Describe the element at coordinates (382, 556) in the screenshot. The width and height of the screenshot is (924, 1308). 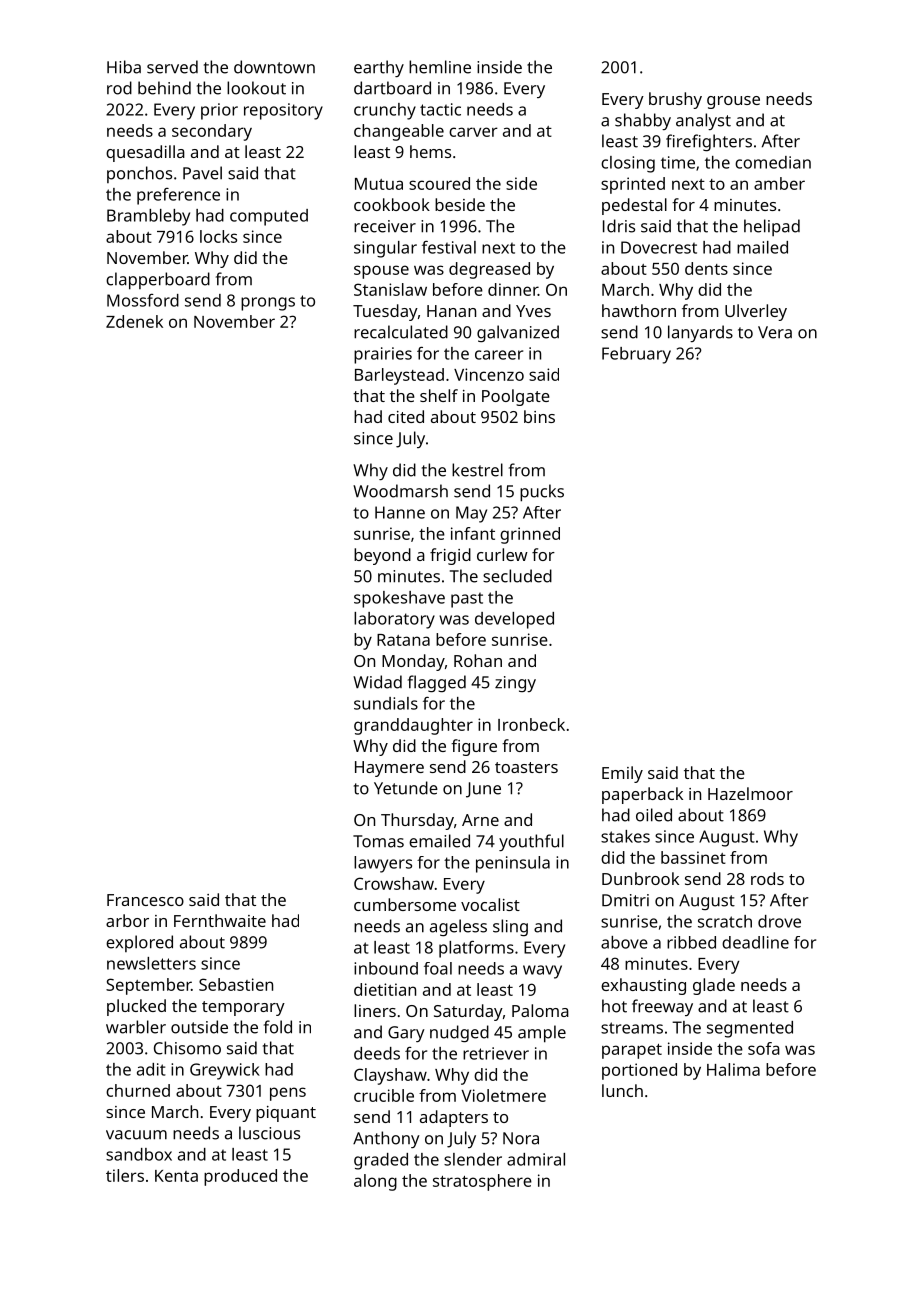
I see `beyond` at that location.
